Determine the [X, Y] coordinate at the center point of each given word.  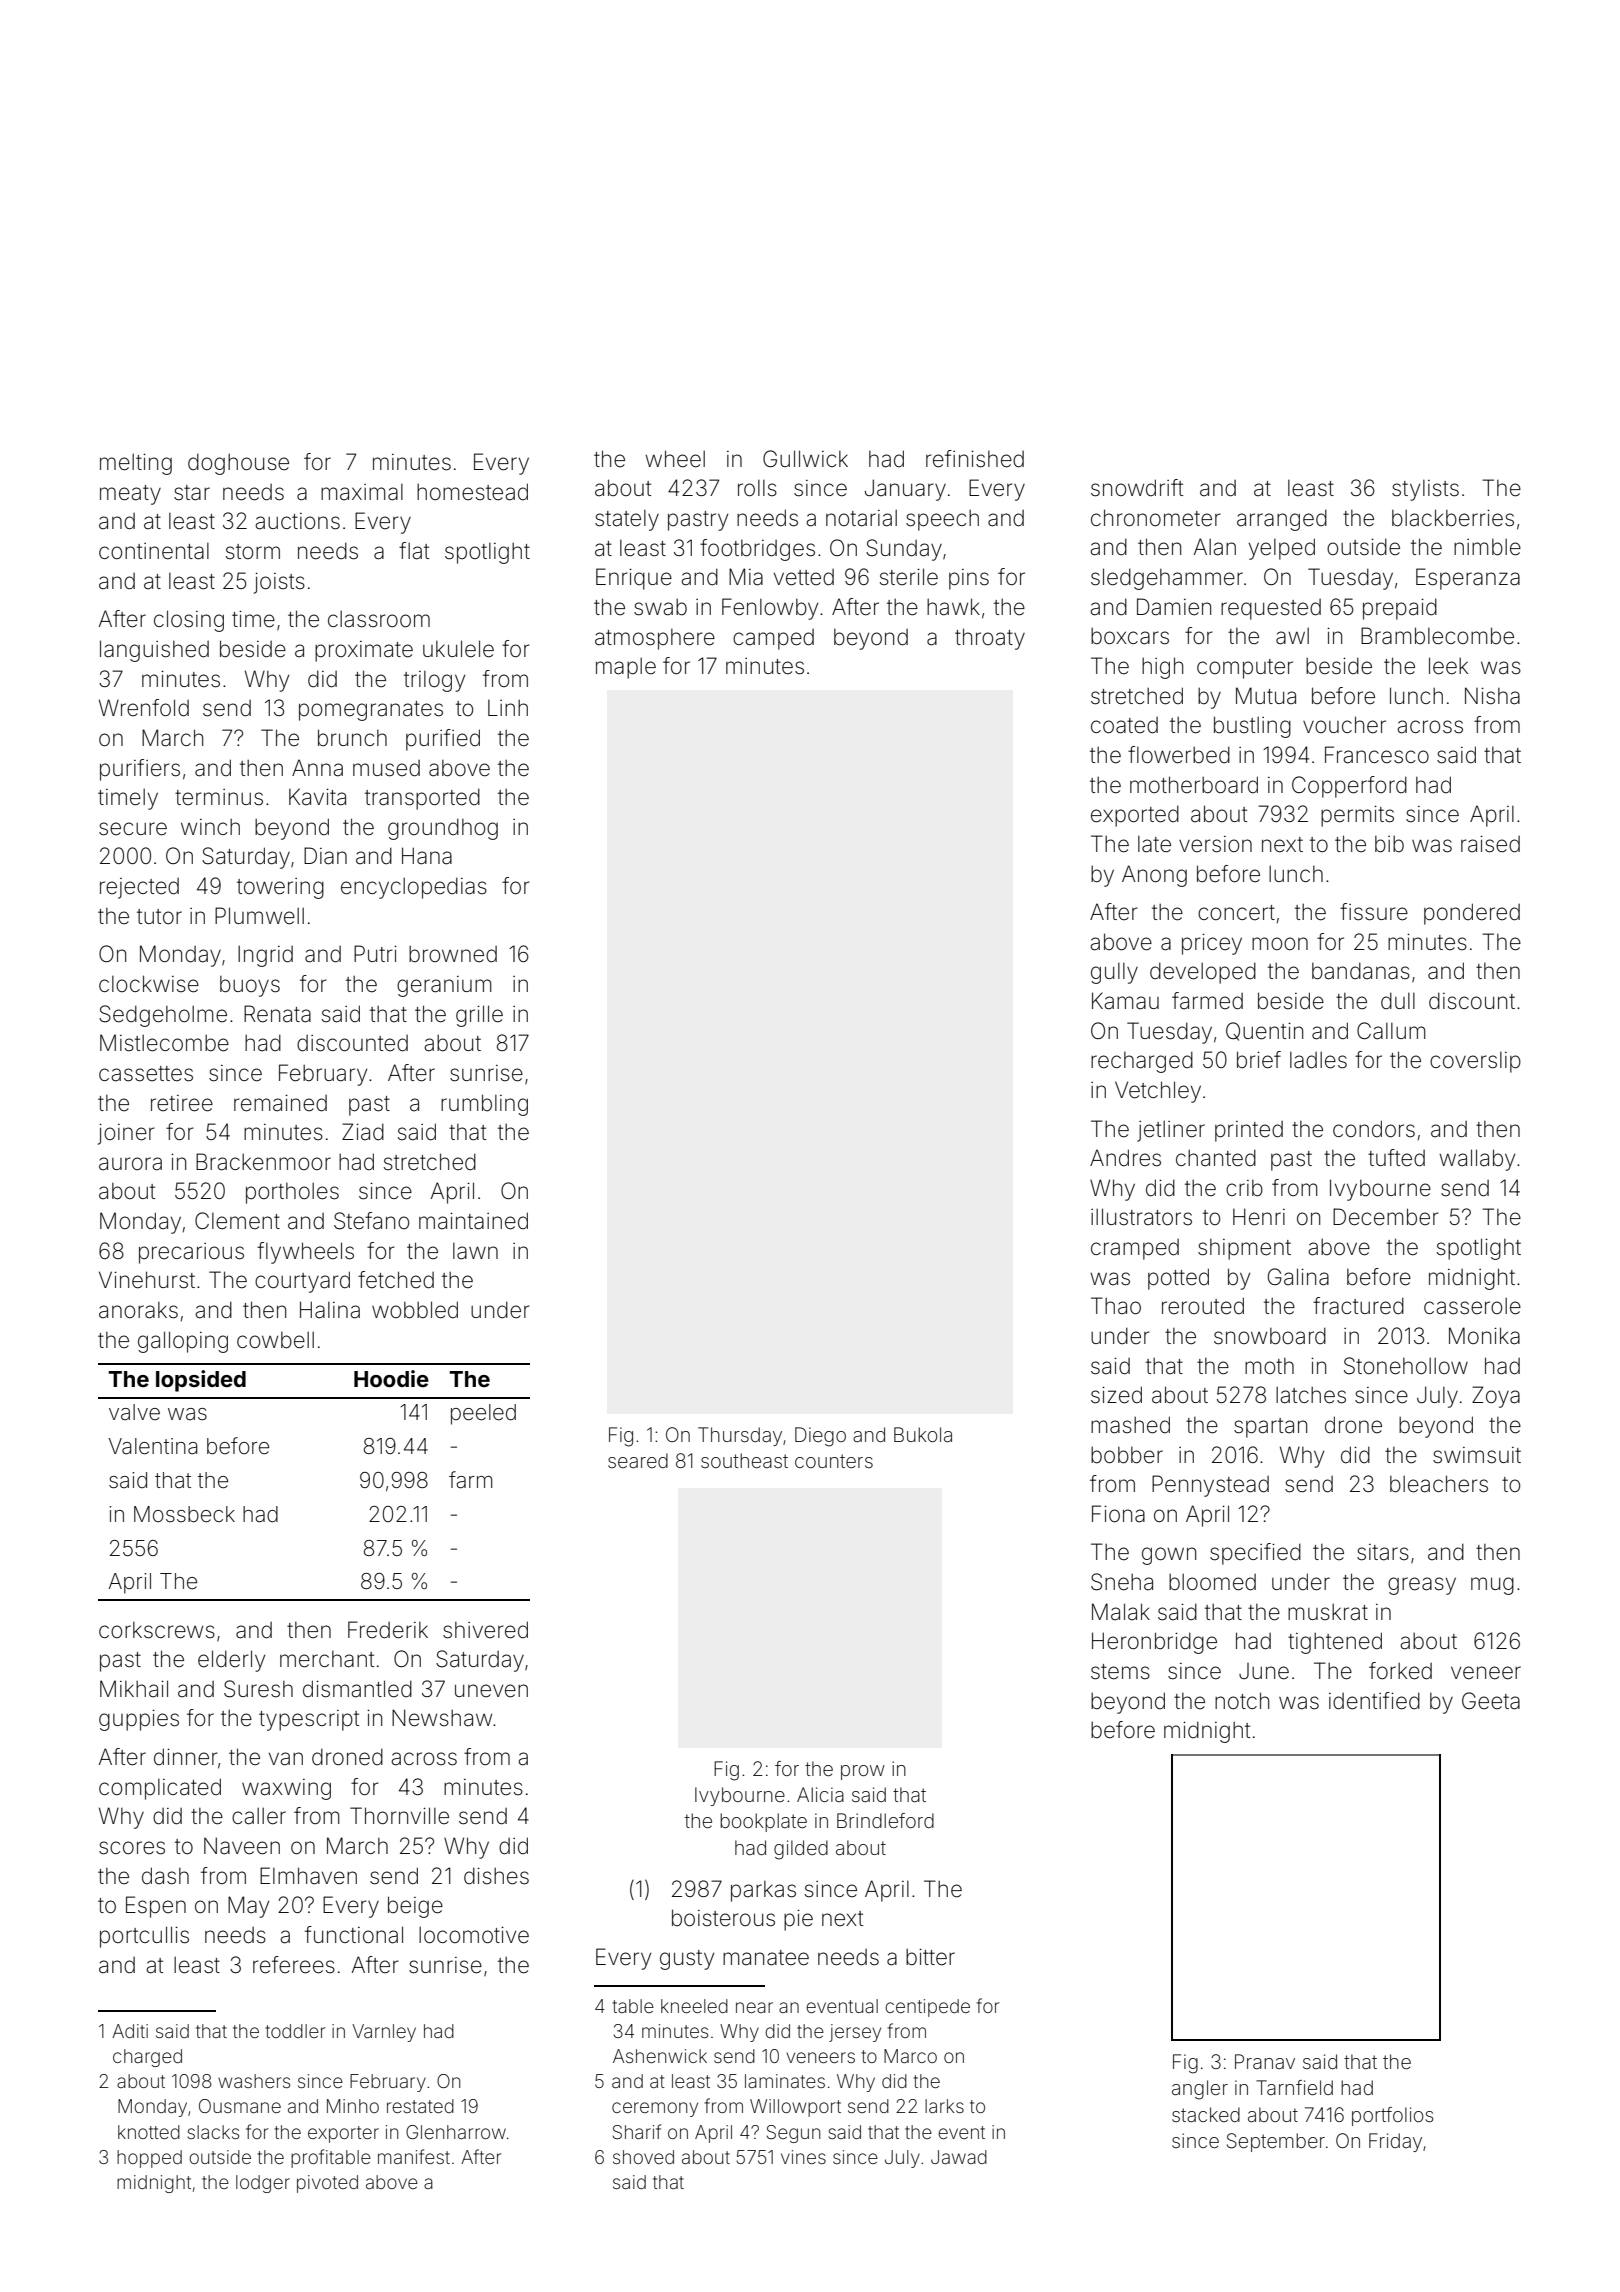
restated [420, 2106]
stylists [1425, 490]
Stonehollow [1406, 1366]
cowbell [275, 1340]
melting [136, 464]
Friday [1395, 2142]
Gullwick [805, 458]
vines [803, 2157]
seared [638, 1460]
